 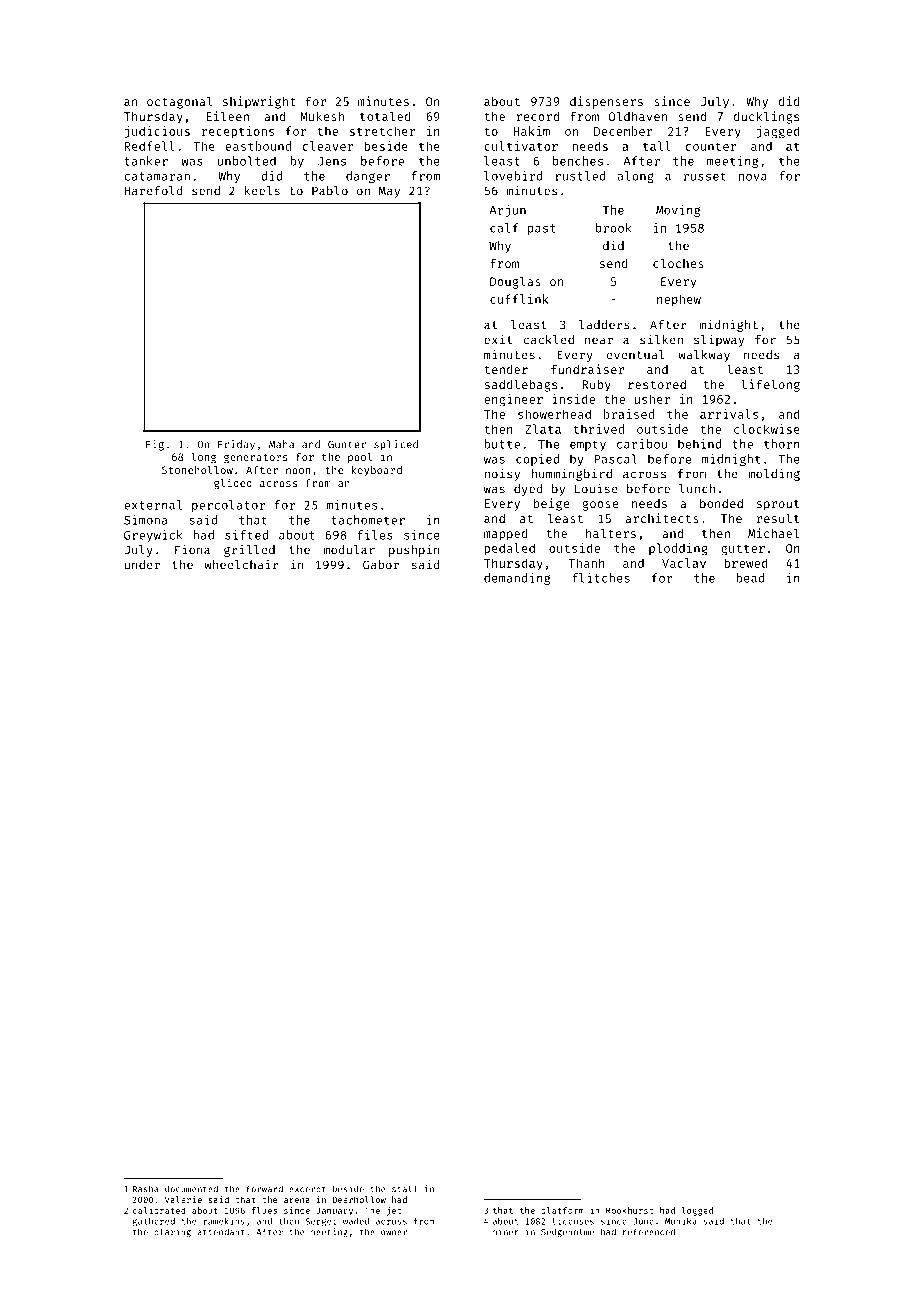 I want to click on shipwright, so click(x=259, y=102).
